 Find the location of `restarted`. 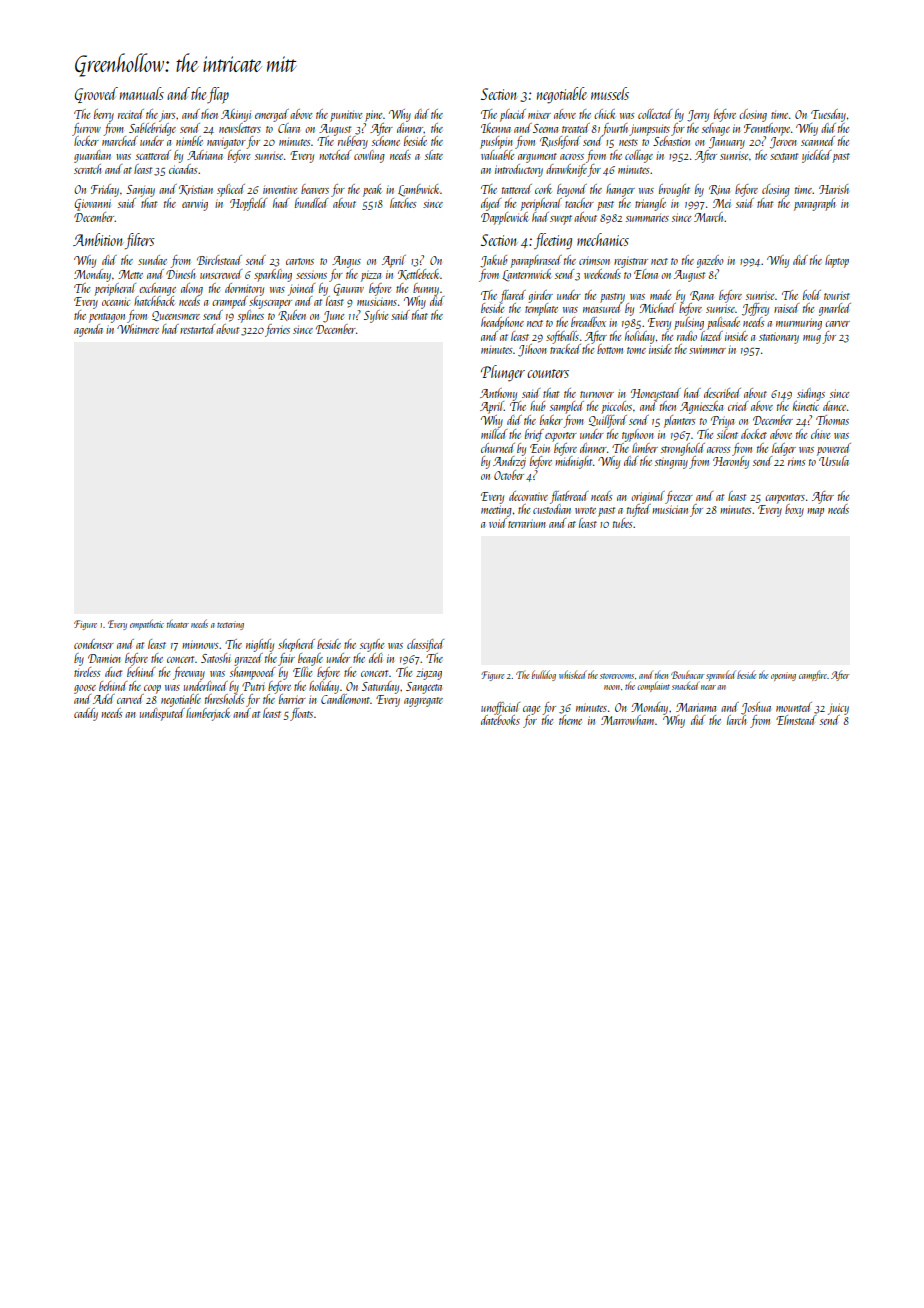

restarted is located at coordinates (197, 329).
